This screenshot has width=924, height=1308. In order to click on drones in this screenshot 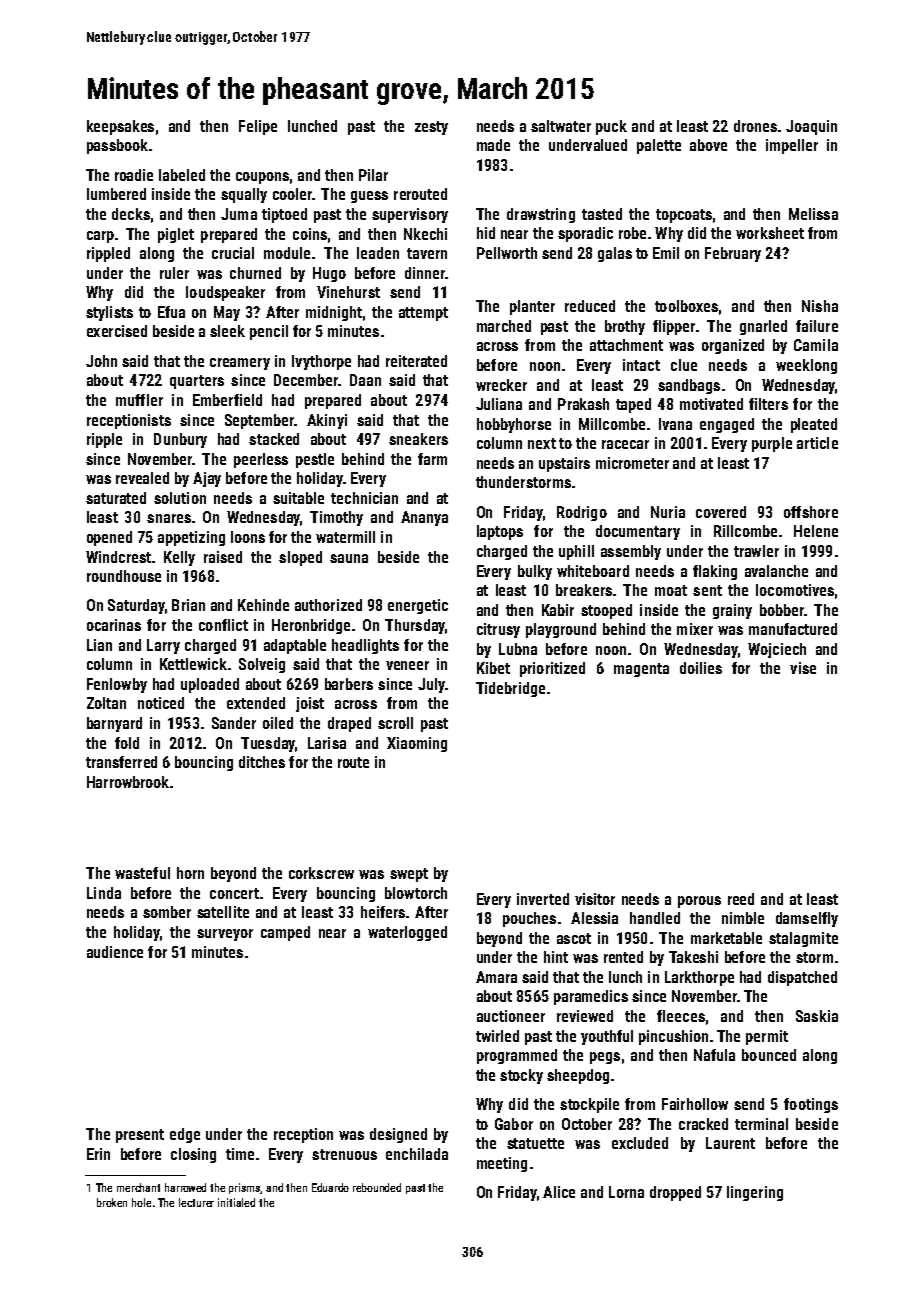, I will do `click(755, 126)`.
